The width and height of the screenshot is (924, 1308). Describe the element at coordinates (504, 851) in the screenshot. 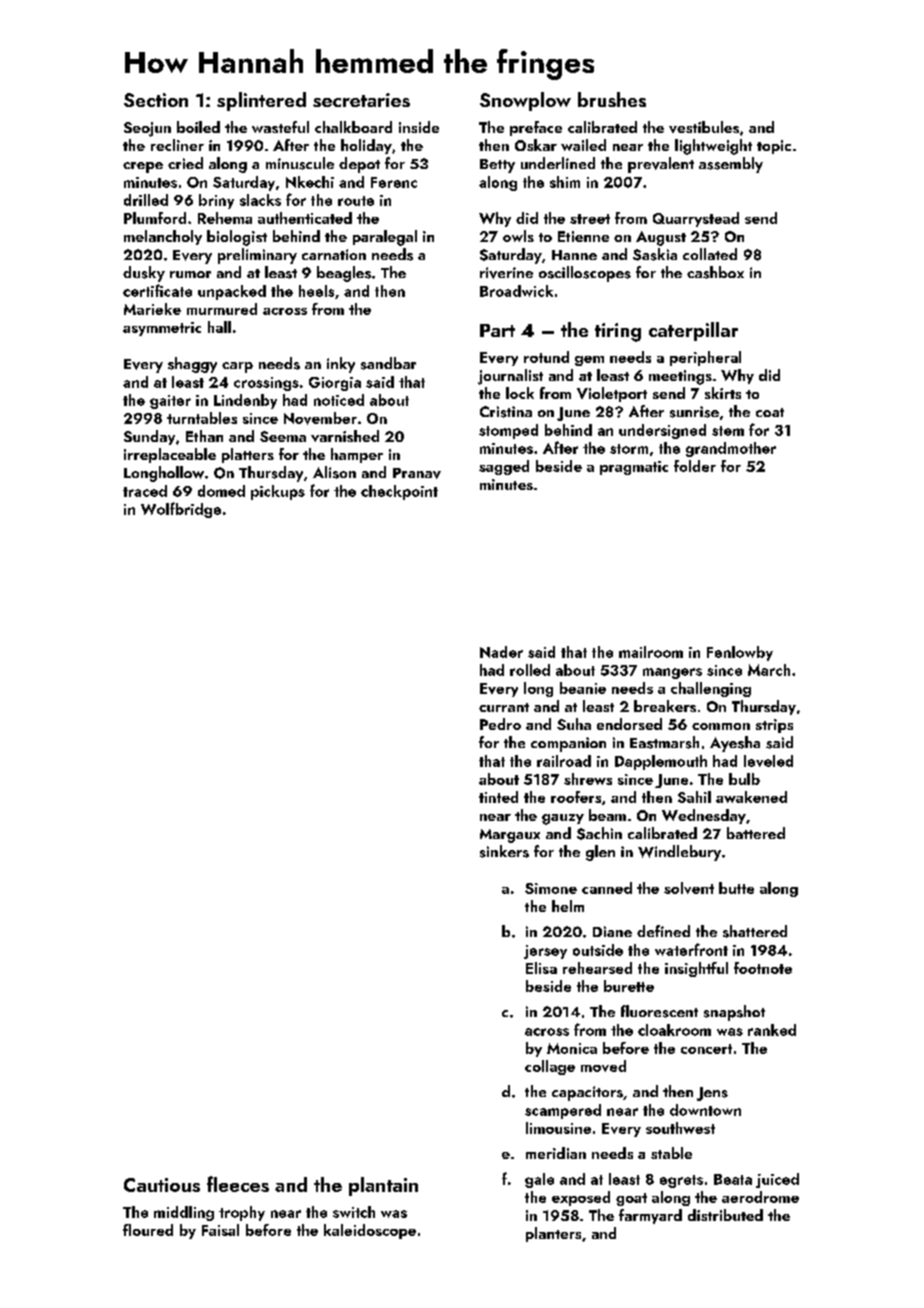

I see `sinkers` at that location.
